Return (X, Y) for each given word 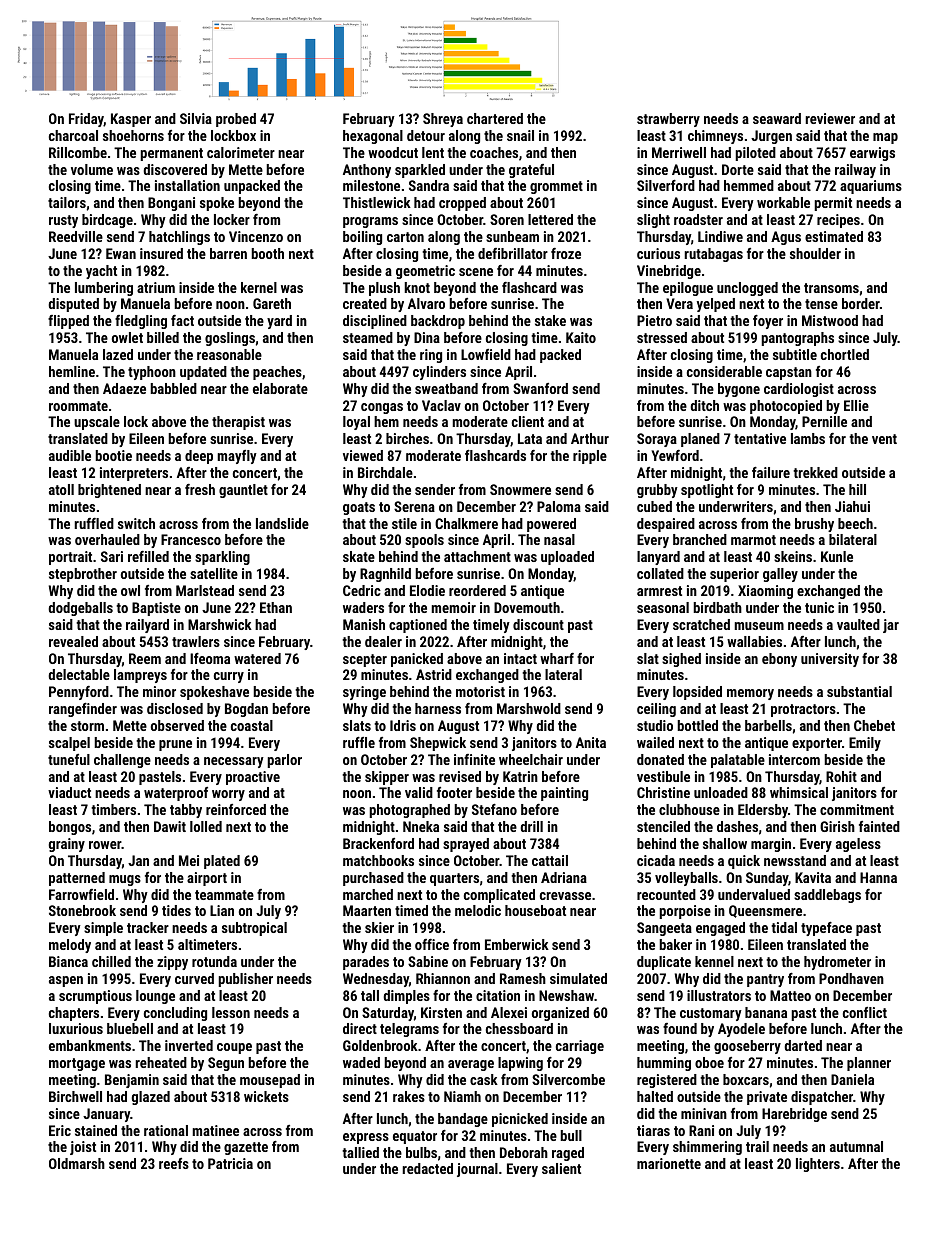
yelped (716, 305)
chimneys (715, 137)
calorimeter (241, 152)
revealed (73, 641)
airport (207, 879)
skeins (793, 556)
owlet (127, 337)
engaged (720, 929)
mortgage (77, 1064)
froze (566, 253)
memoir (453, 607)
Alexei (509, 1012)
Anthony (367, 171)
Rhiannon (443, 978)
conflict (865, 1012)
